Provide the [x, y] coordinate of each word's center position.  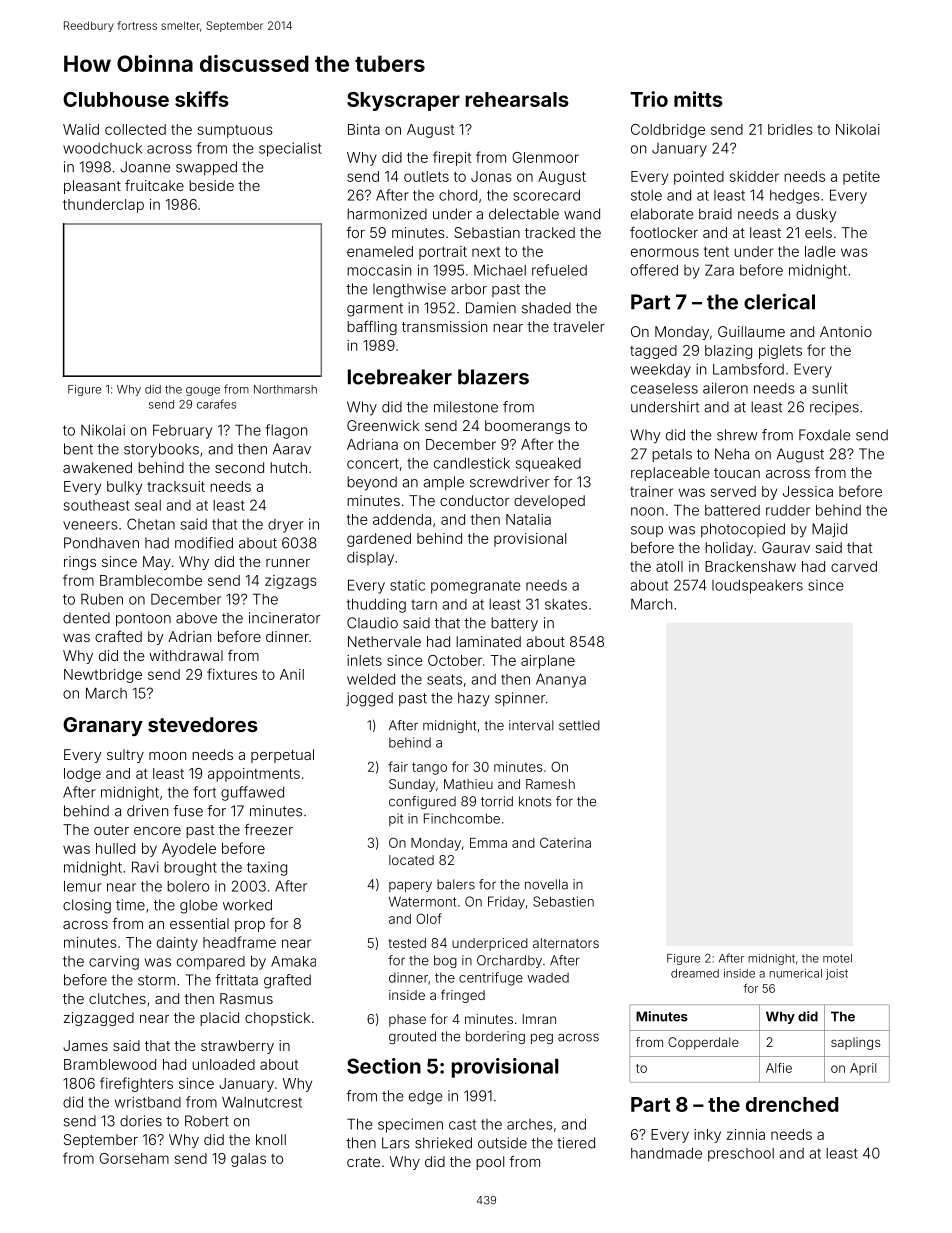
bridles [790, 129]
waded [548, 978]
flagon [286, 431]
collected [135, 129]
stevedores [203, 724]
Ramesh [550, 784]
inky [707, 1136]
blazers [493, 377]
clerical [779, 301]
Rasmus [246, 998]
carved [854, 566]
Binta [364, 129]
